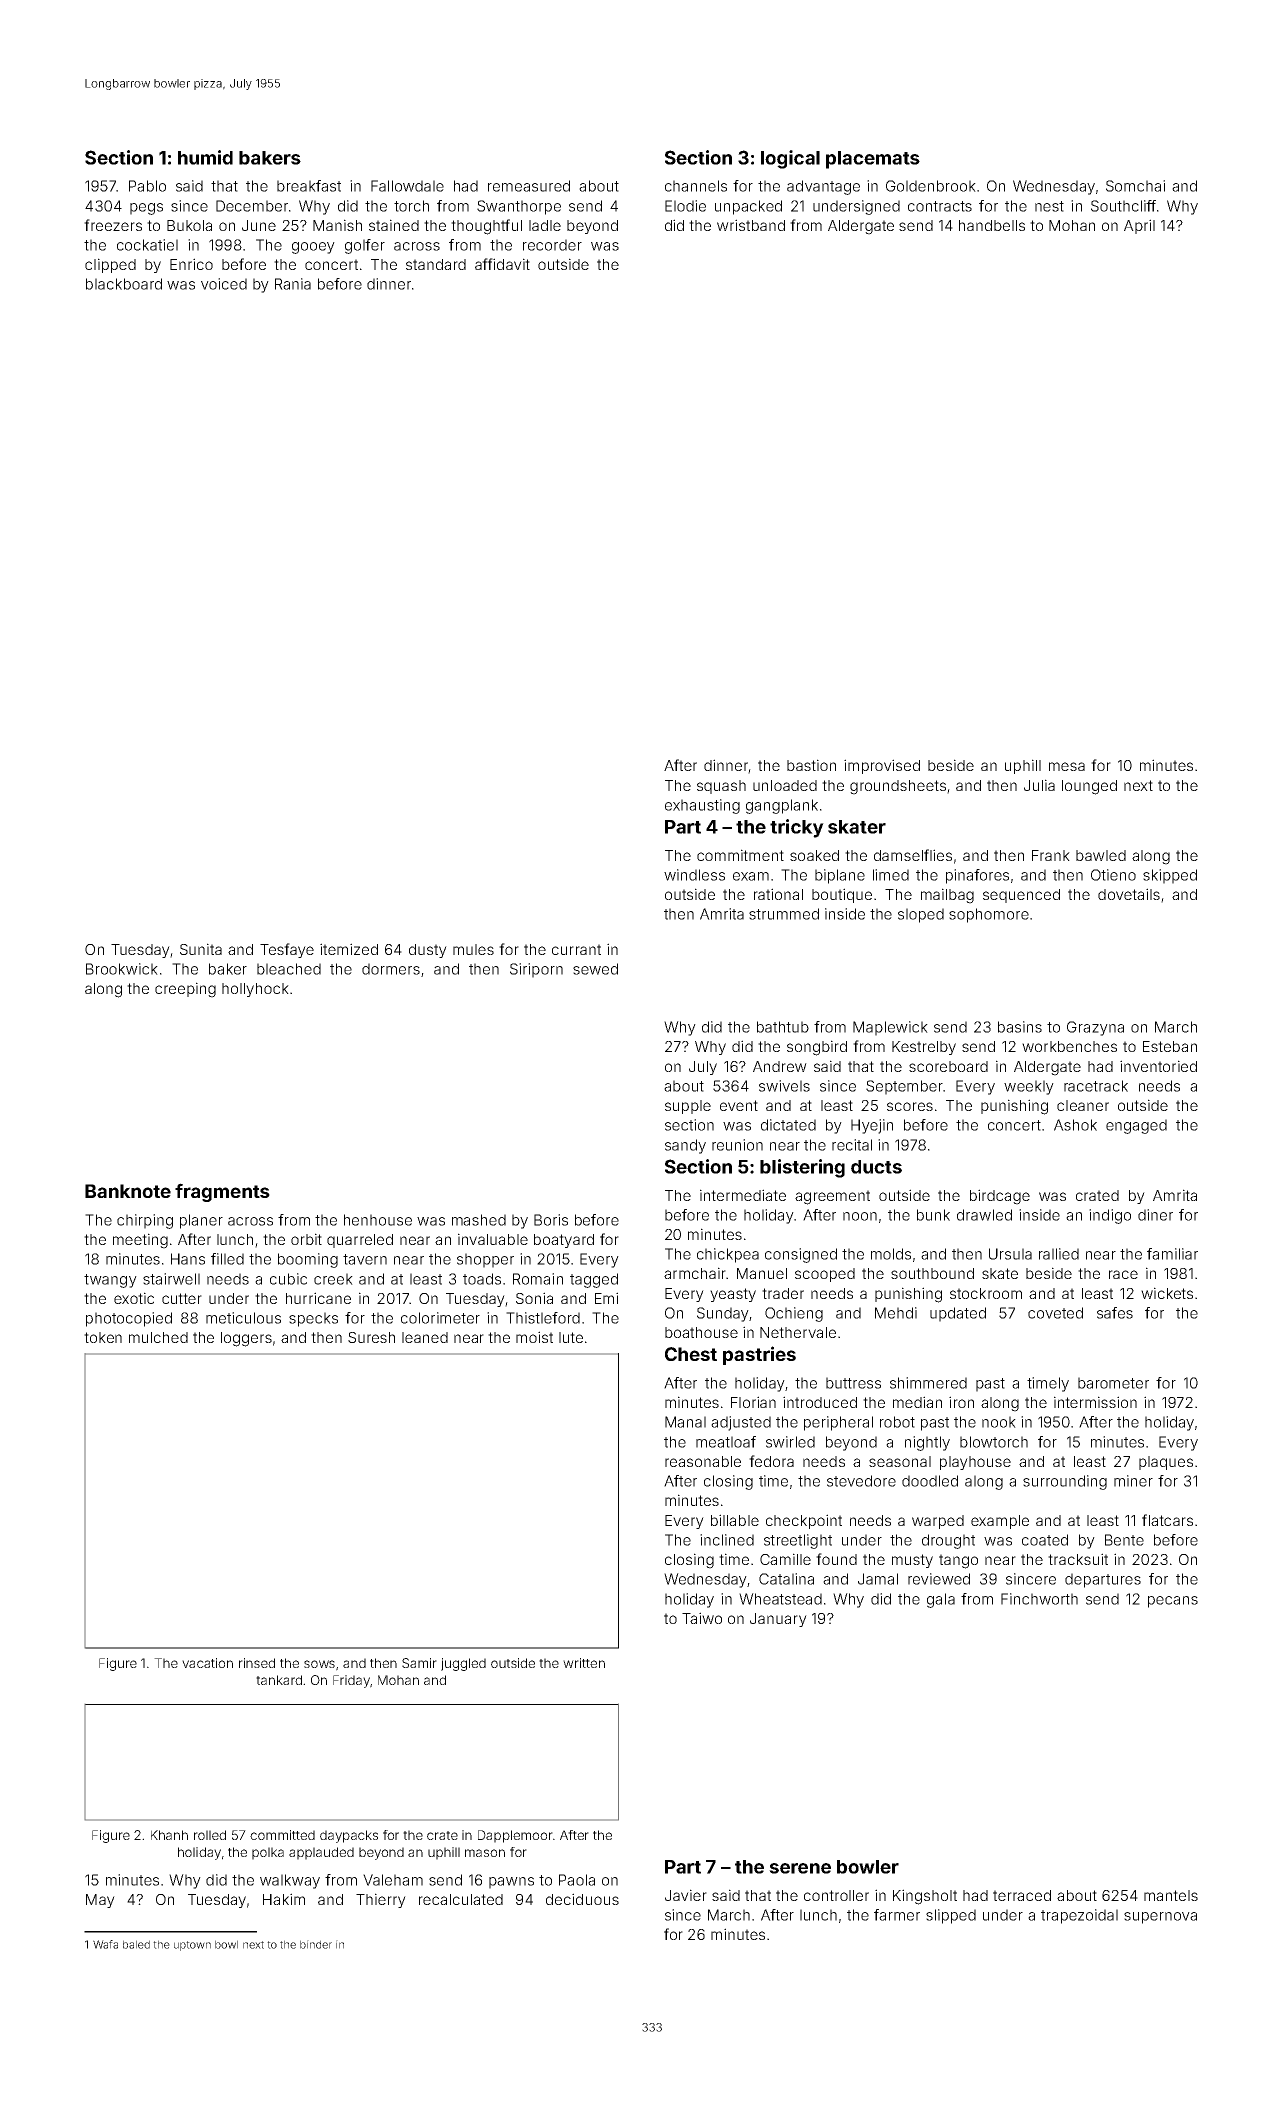 This image has height=2114, width=1283. I want to click on logical, so click(790, 159).
